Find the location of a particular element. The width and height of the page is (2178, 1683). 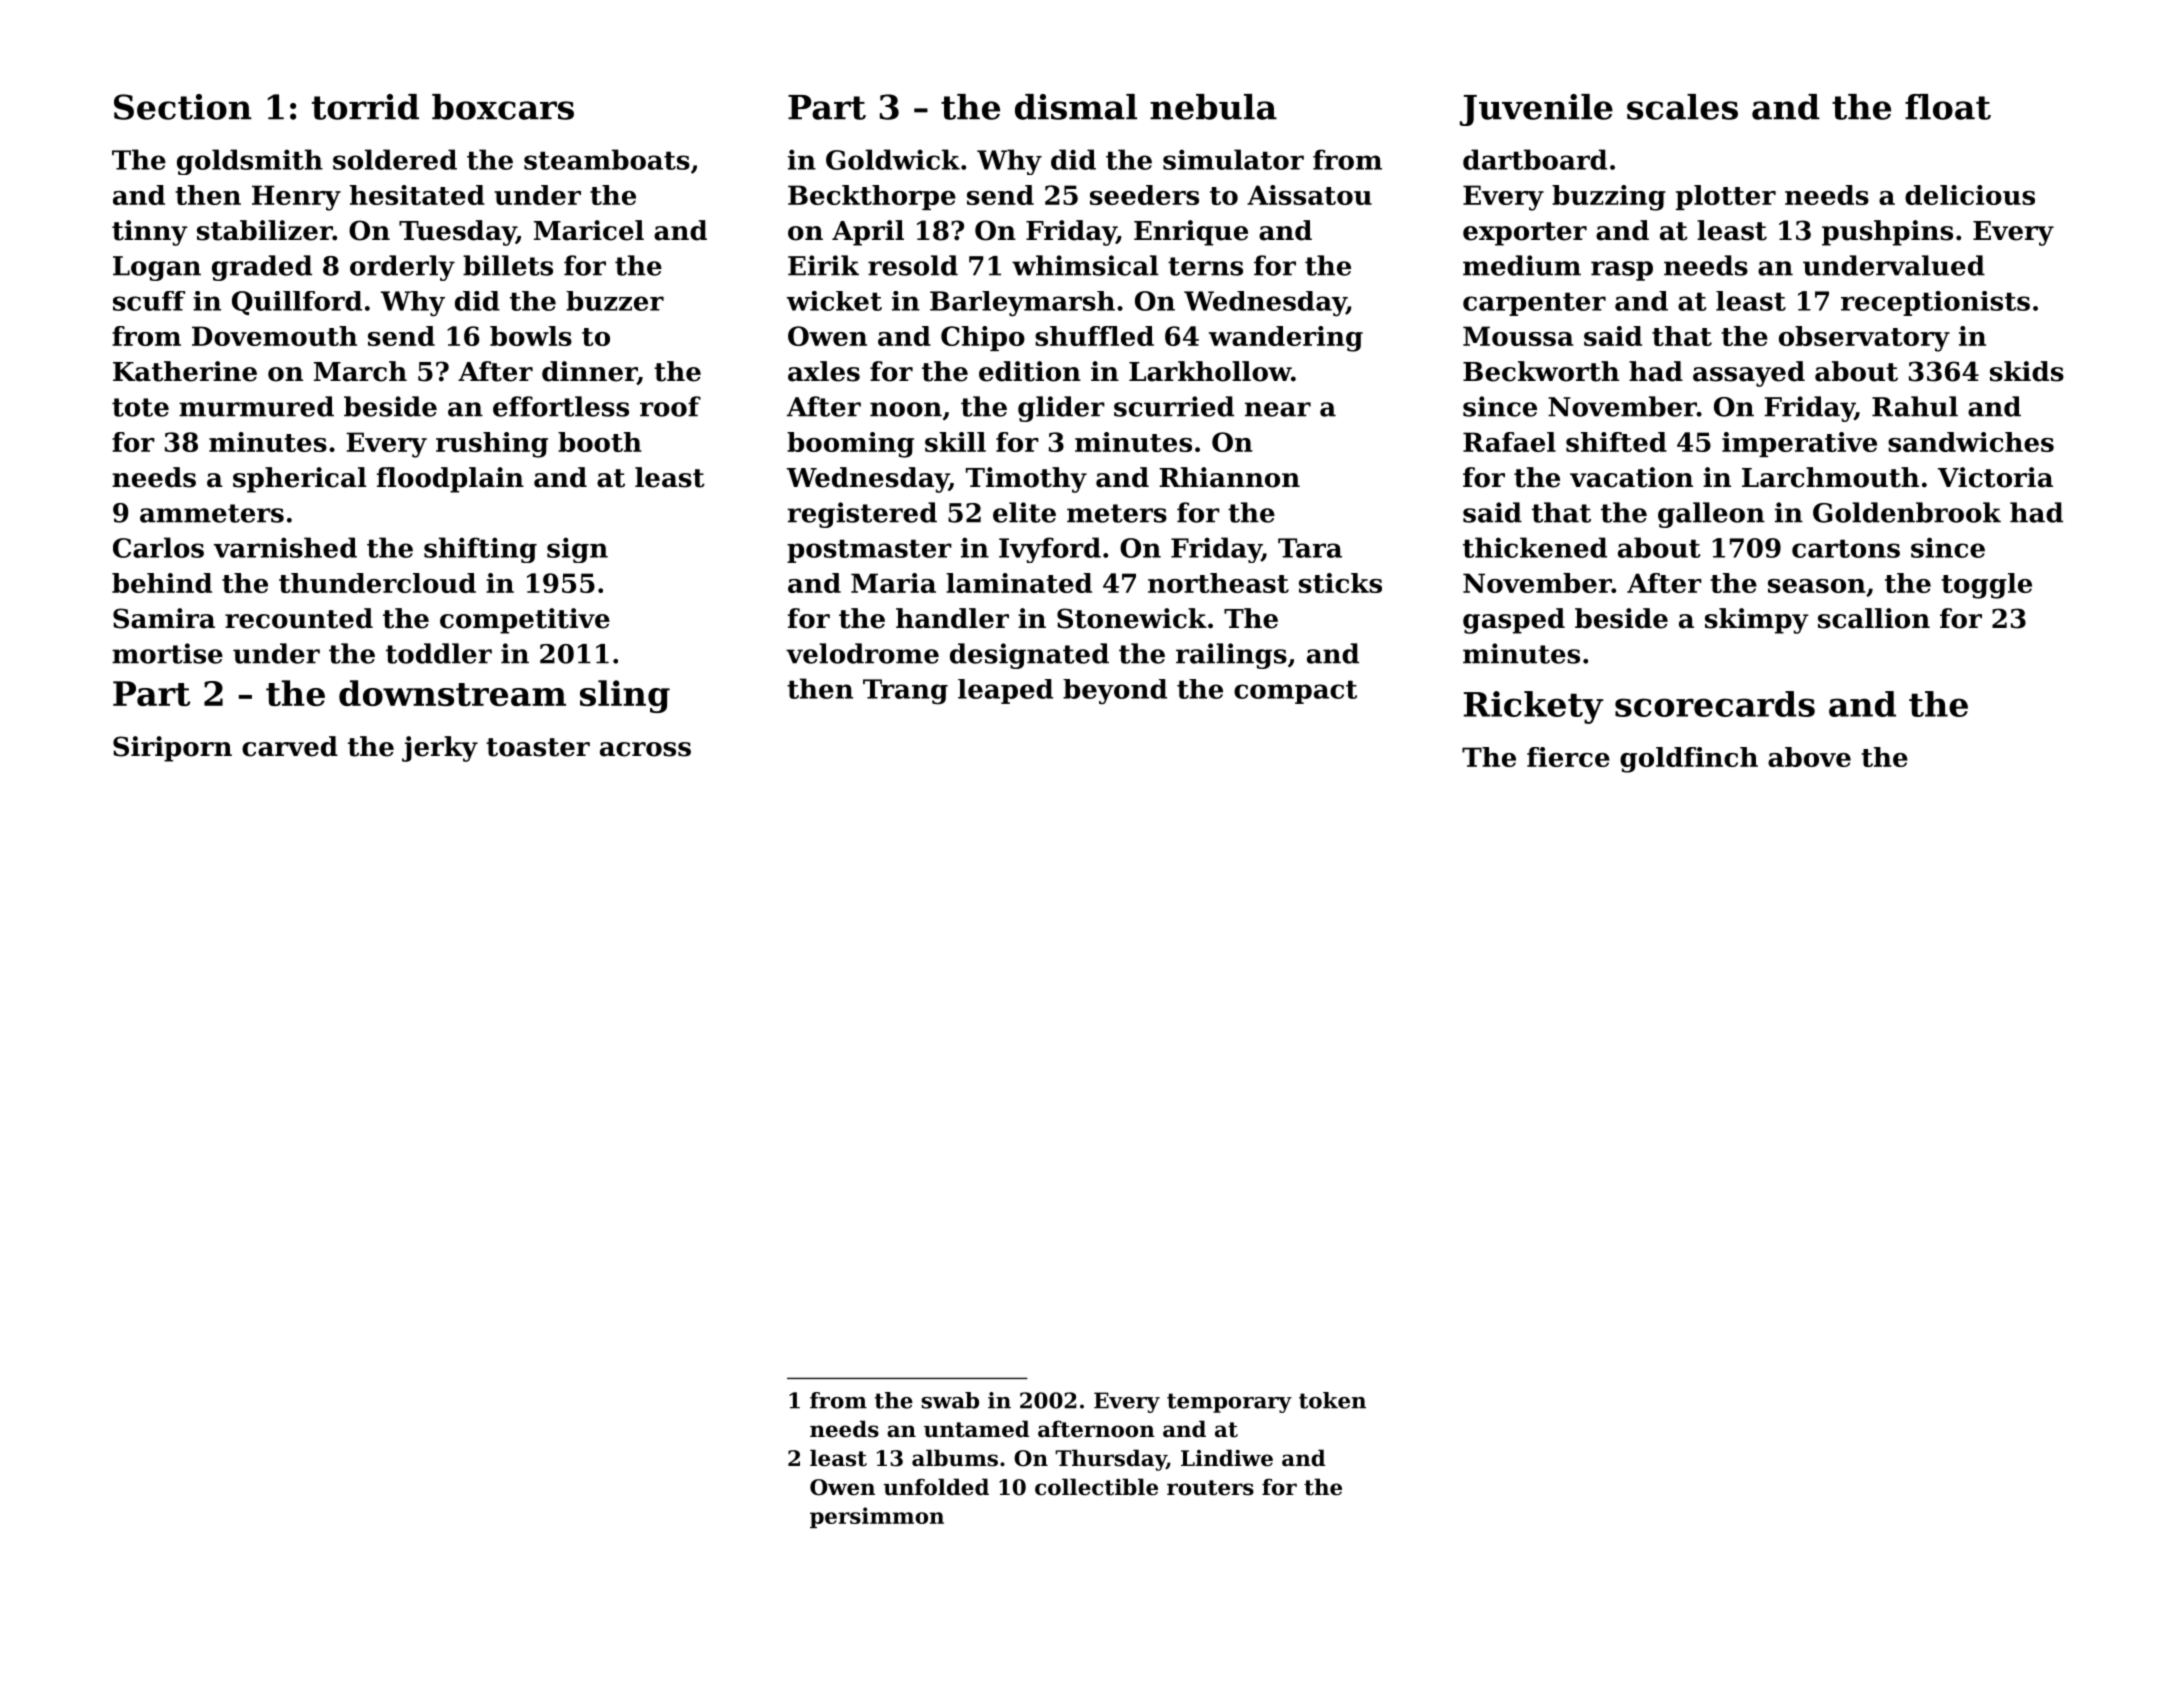

persimmon is located at coordinates (877, 1517).
